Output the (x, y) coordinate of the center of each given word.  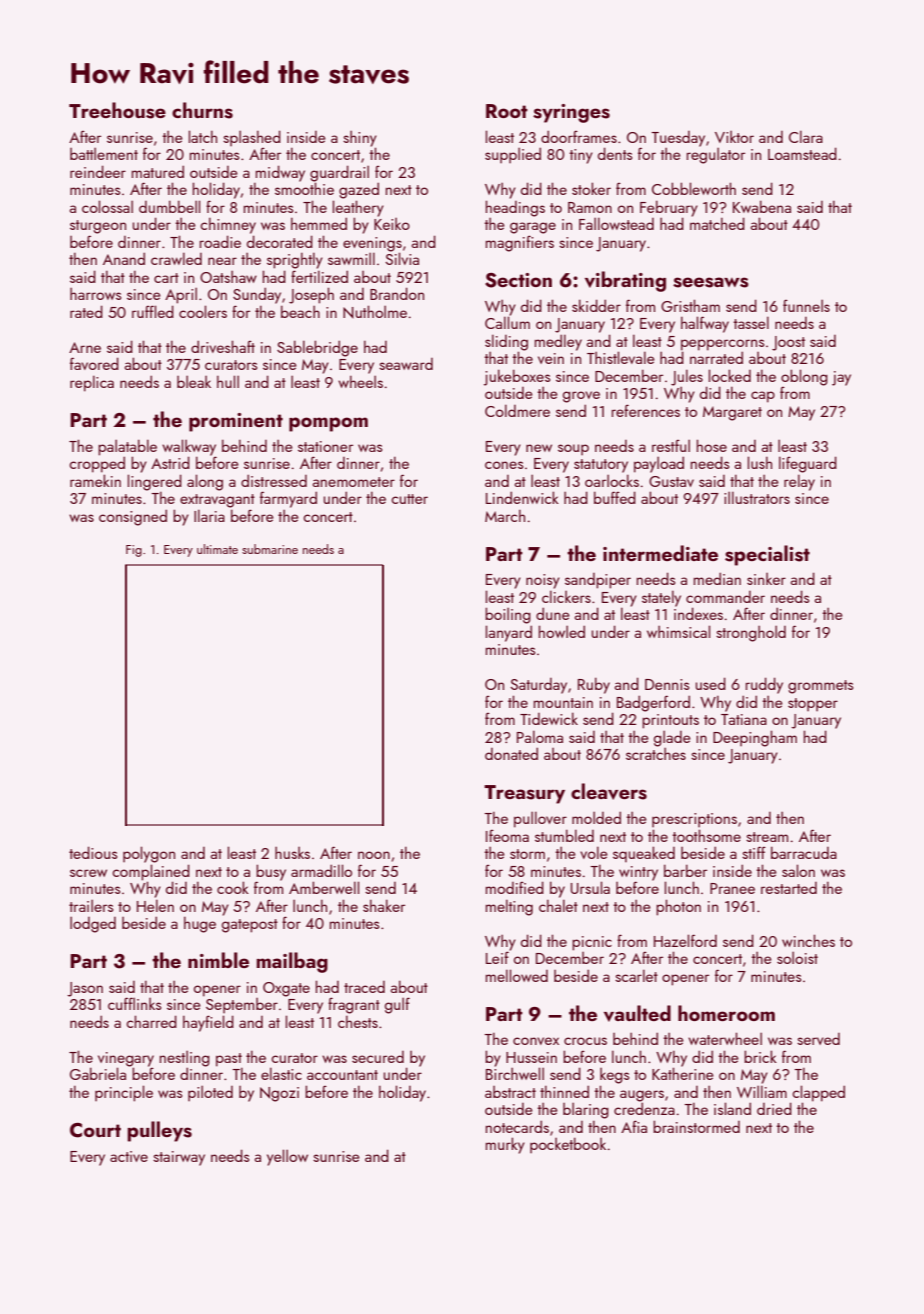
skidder (596, 305)
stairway (179, 1158)
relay (799, 482)
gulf (397, 1005)
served (818, 1039)
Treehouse (117, 110)
